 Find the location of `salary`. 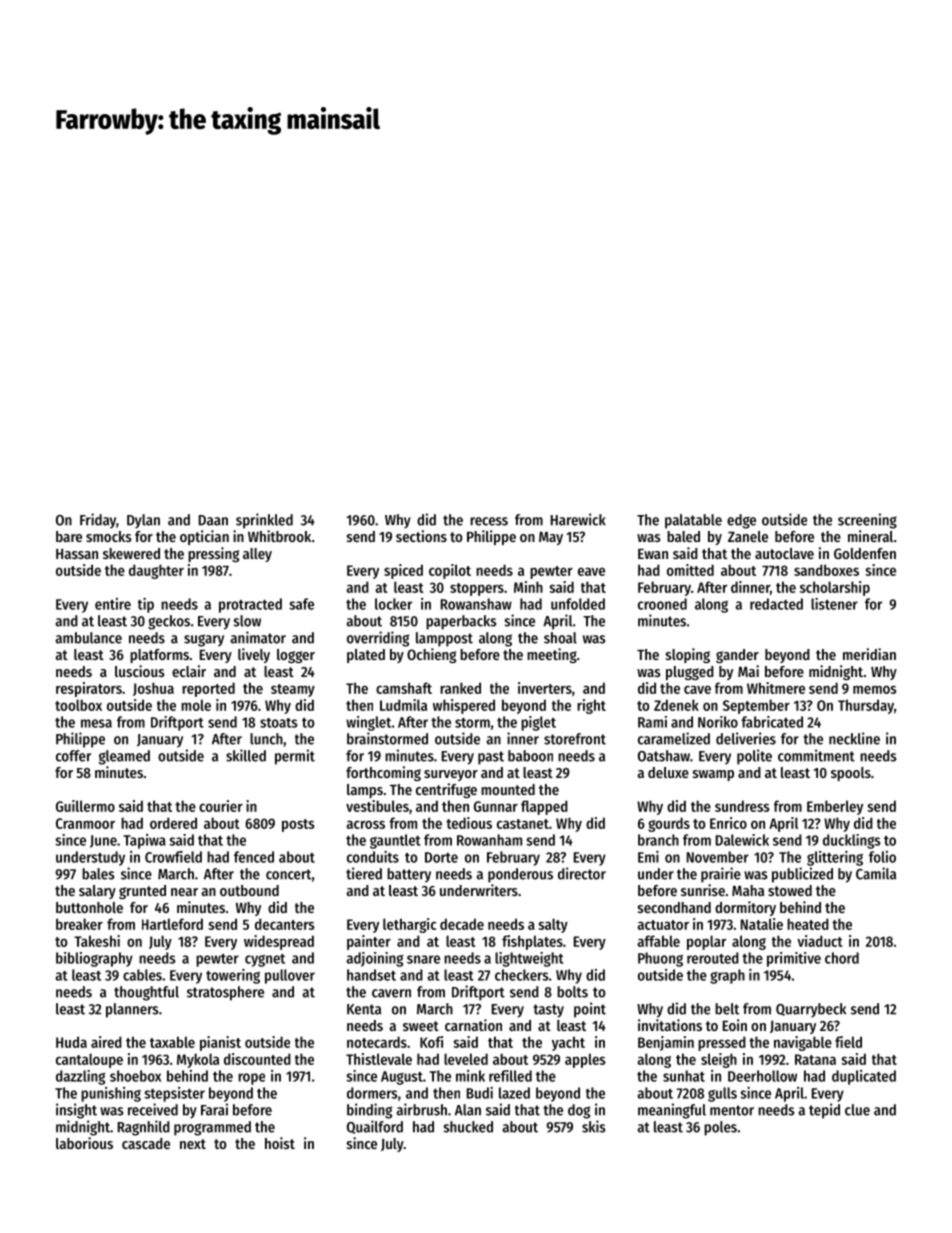

salary is located at coordinates (97, 892).
